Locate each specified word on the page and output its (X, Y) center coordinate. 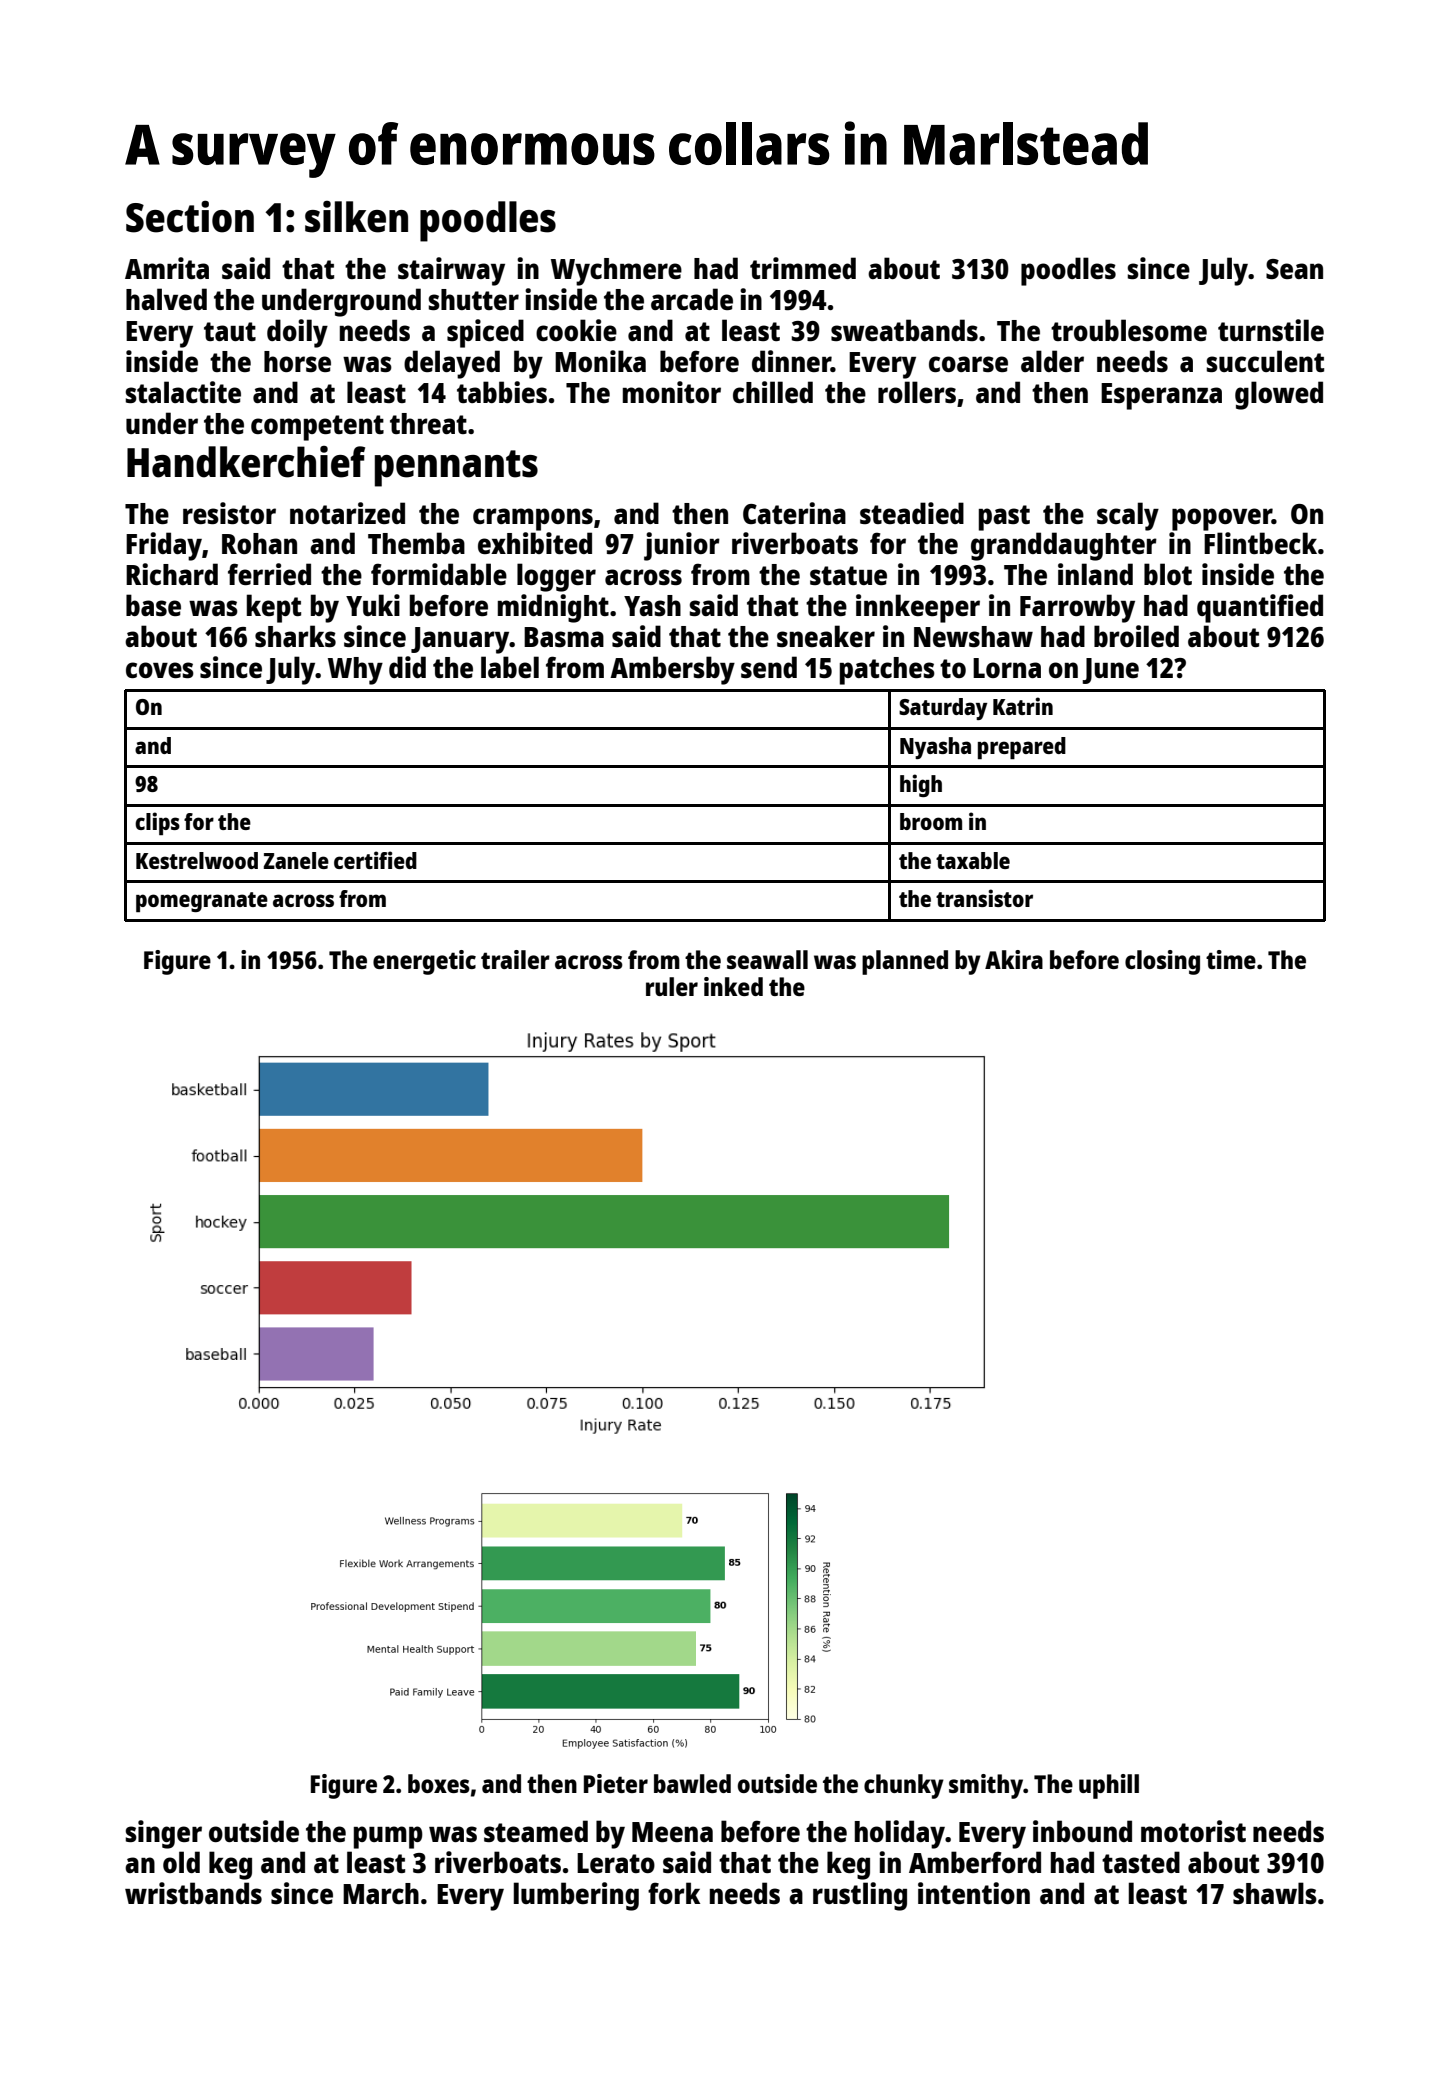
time (1231, 959)
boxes (439, 1783)
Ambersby (672, 670)
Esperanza (1161, 396)
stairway (451, 271)
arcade (692, 299)
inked (733, 986)
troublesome (1129, 330)
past (1004, 518)
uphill (1109, 1786)
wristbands (193, 1893)
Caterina (794, 513)
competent (317, 428)
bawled (692, 1783)
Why (355, 671)
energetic (424, 962)
